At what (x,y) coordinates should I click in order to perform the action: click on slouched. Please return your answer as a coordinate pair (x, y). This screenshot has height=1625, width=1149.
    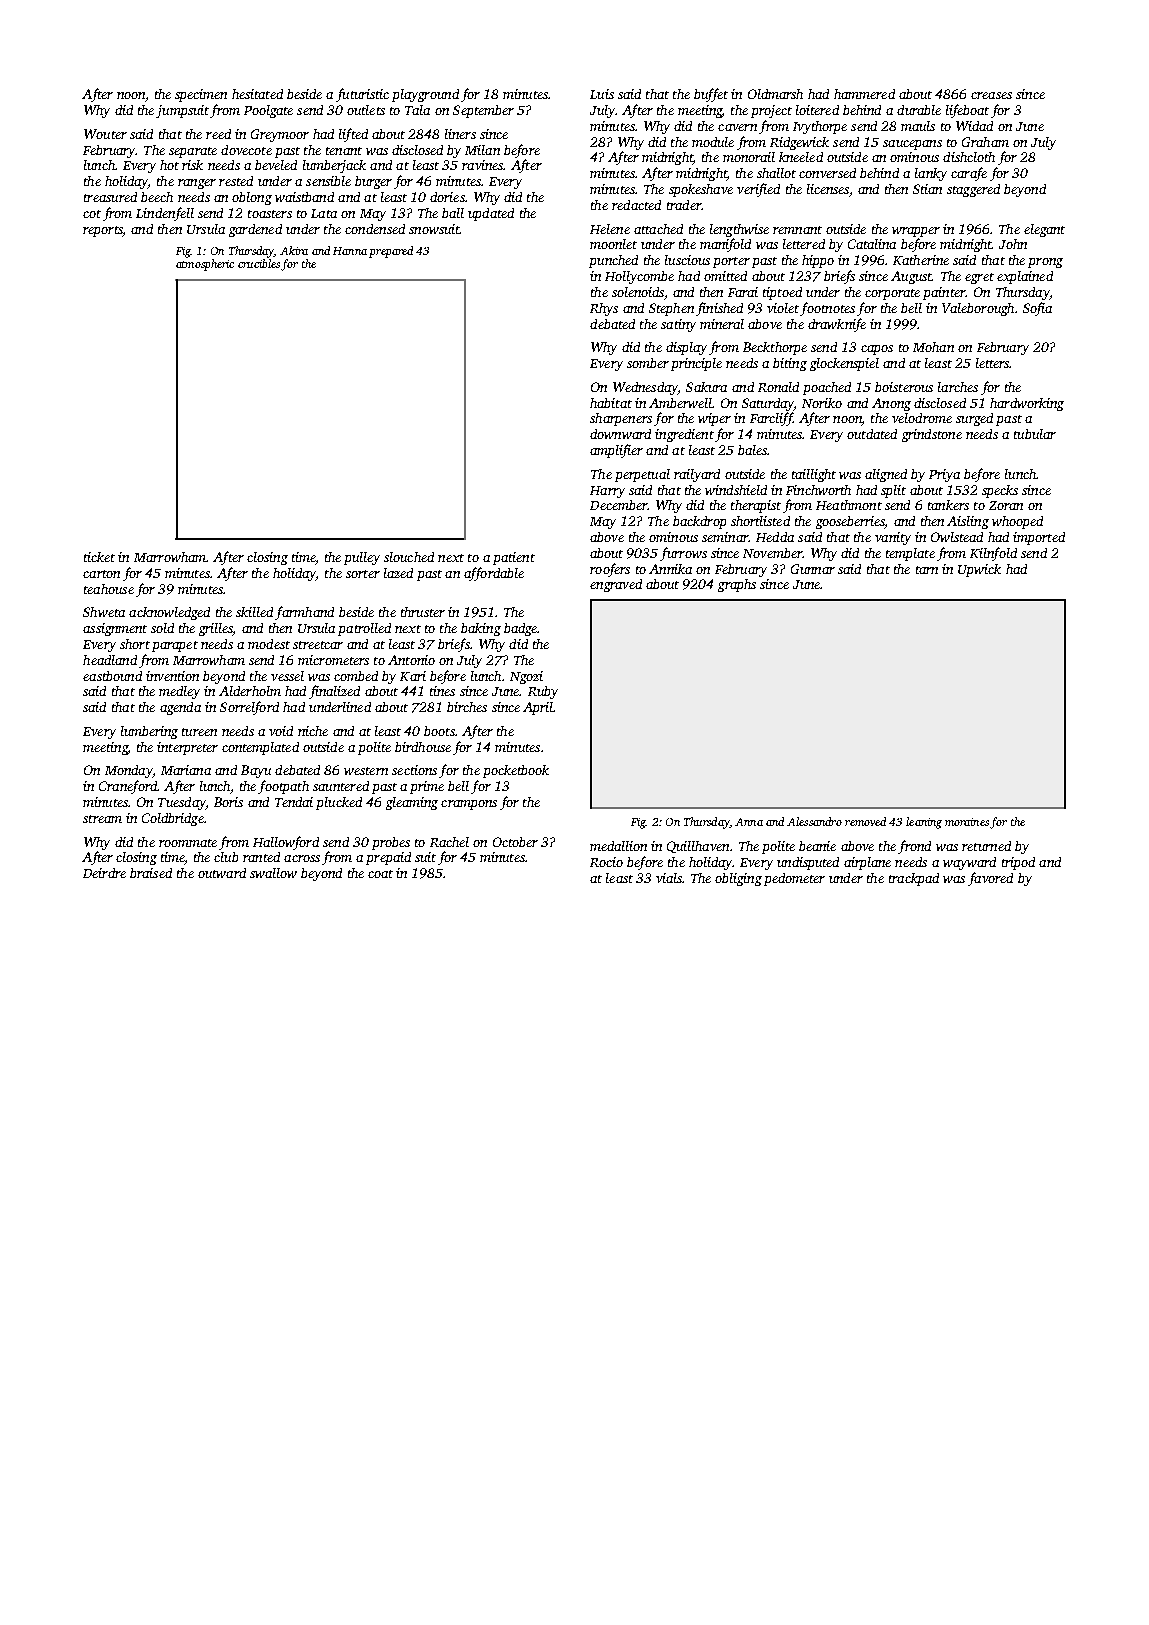
    Looking at the image, I should click on (409, 557).
